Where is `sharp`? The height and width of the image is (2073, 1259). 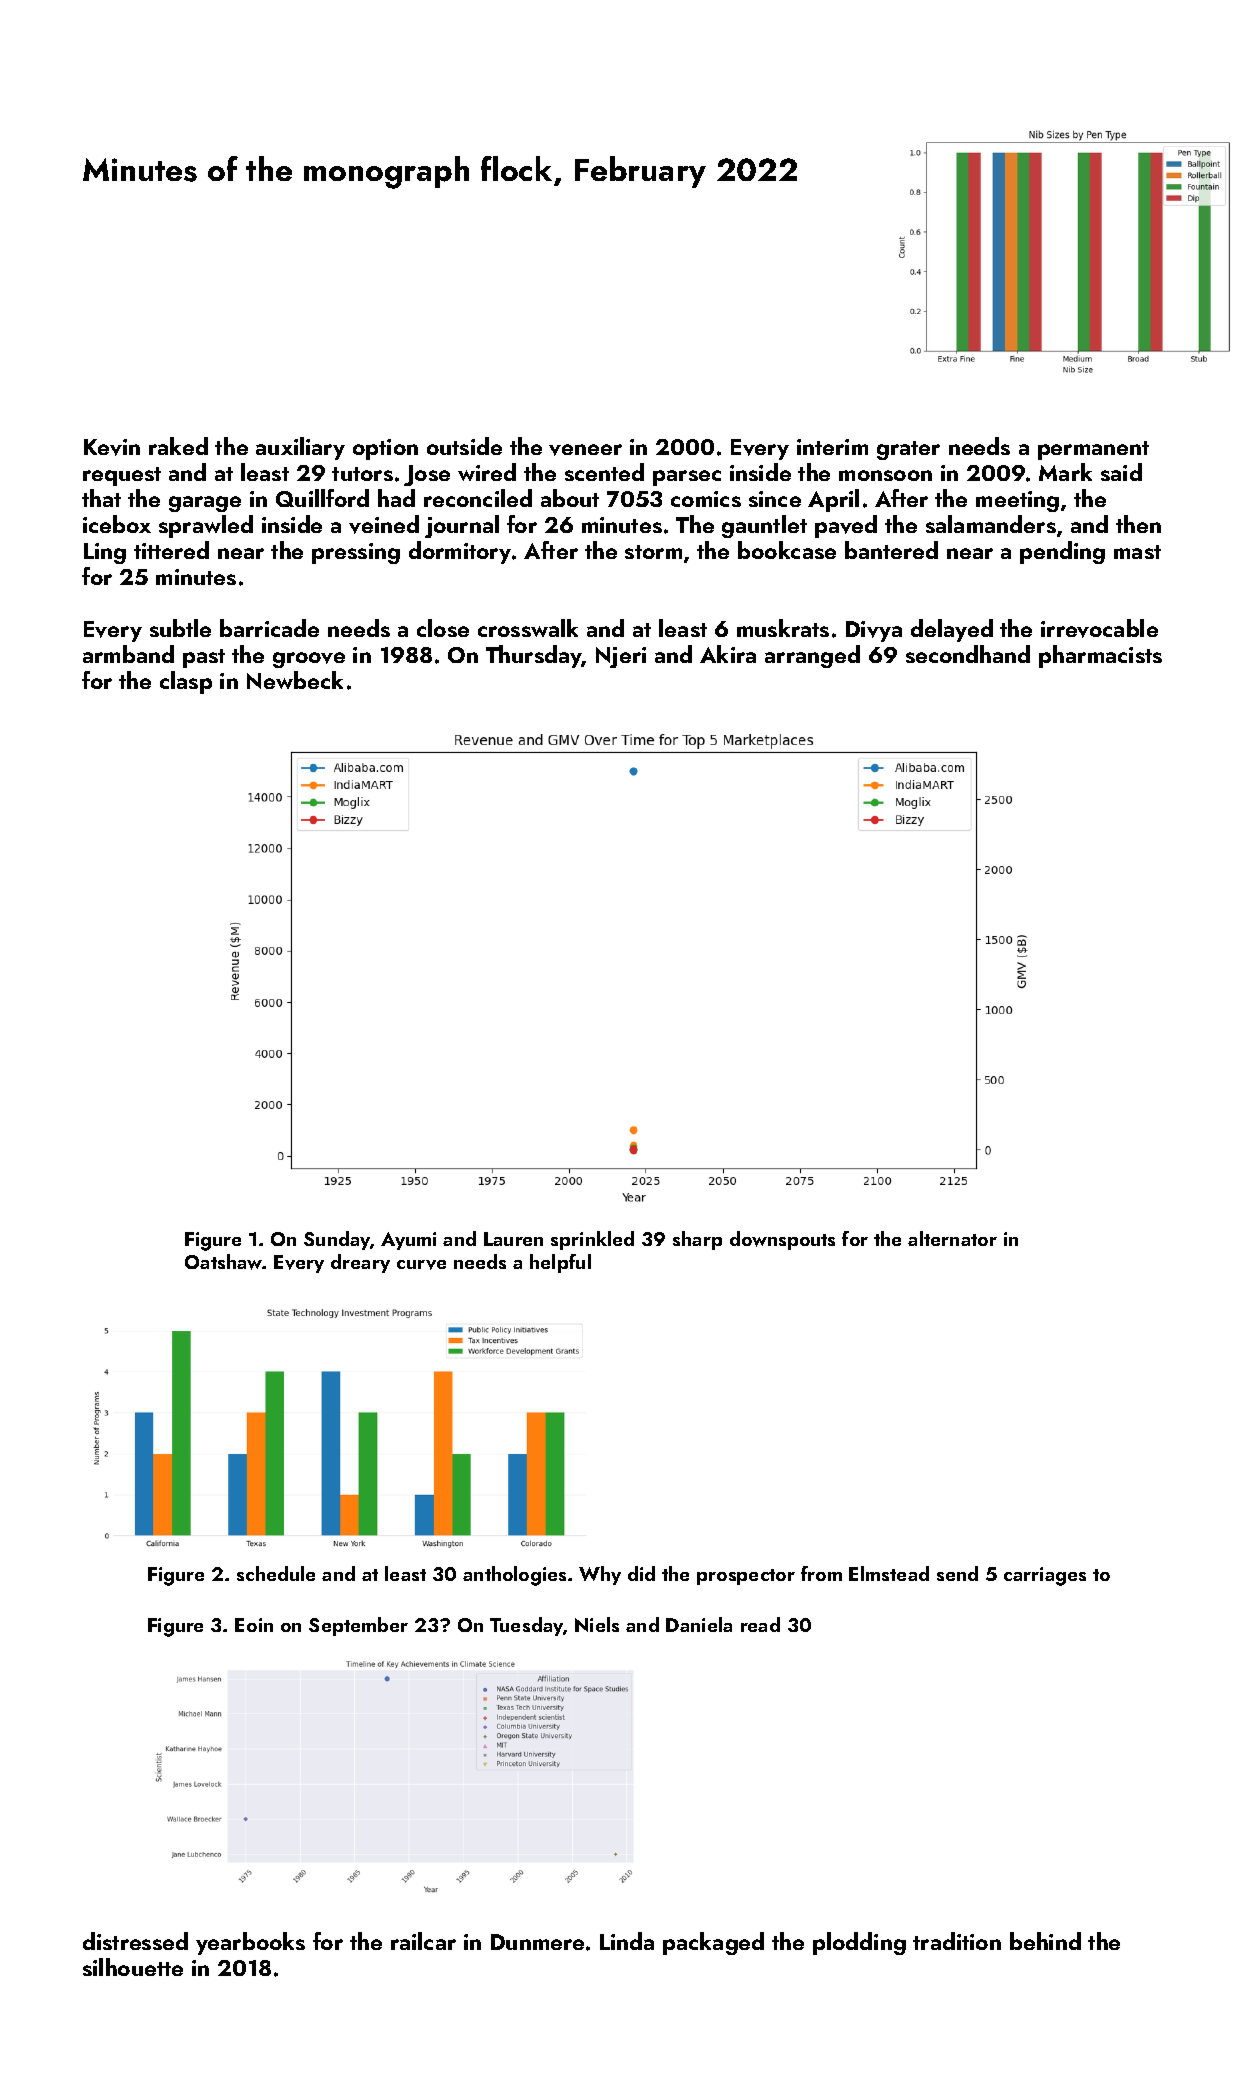
sharp is located at coordinates (697, 1240).
